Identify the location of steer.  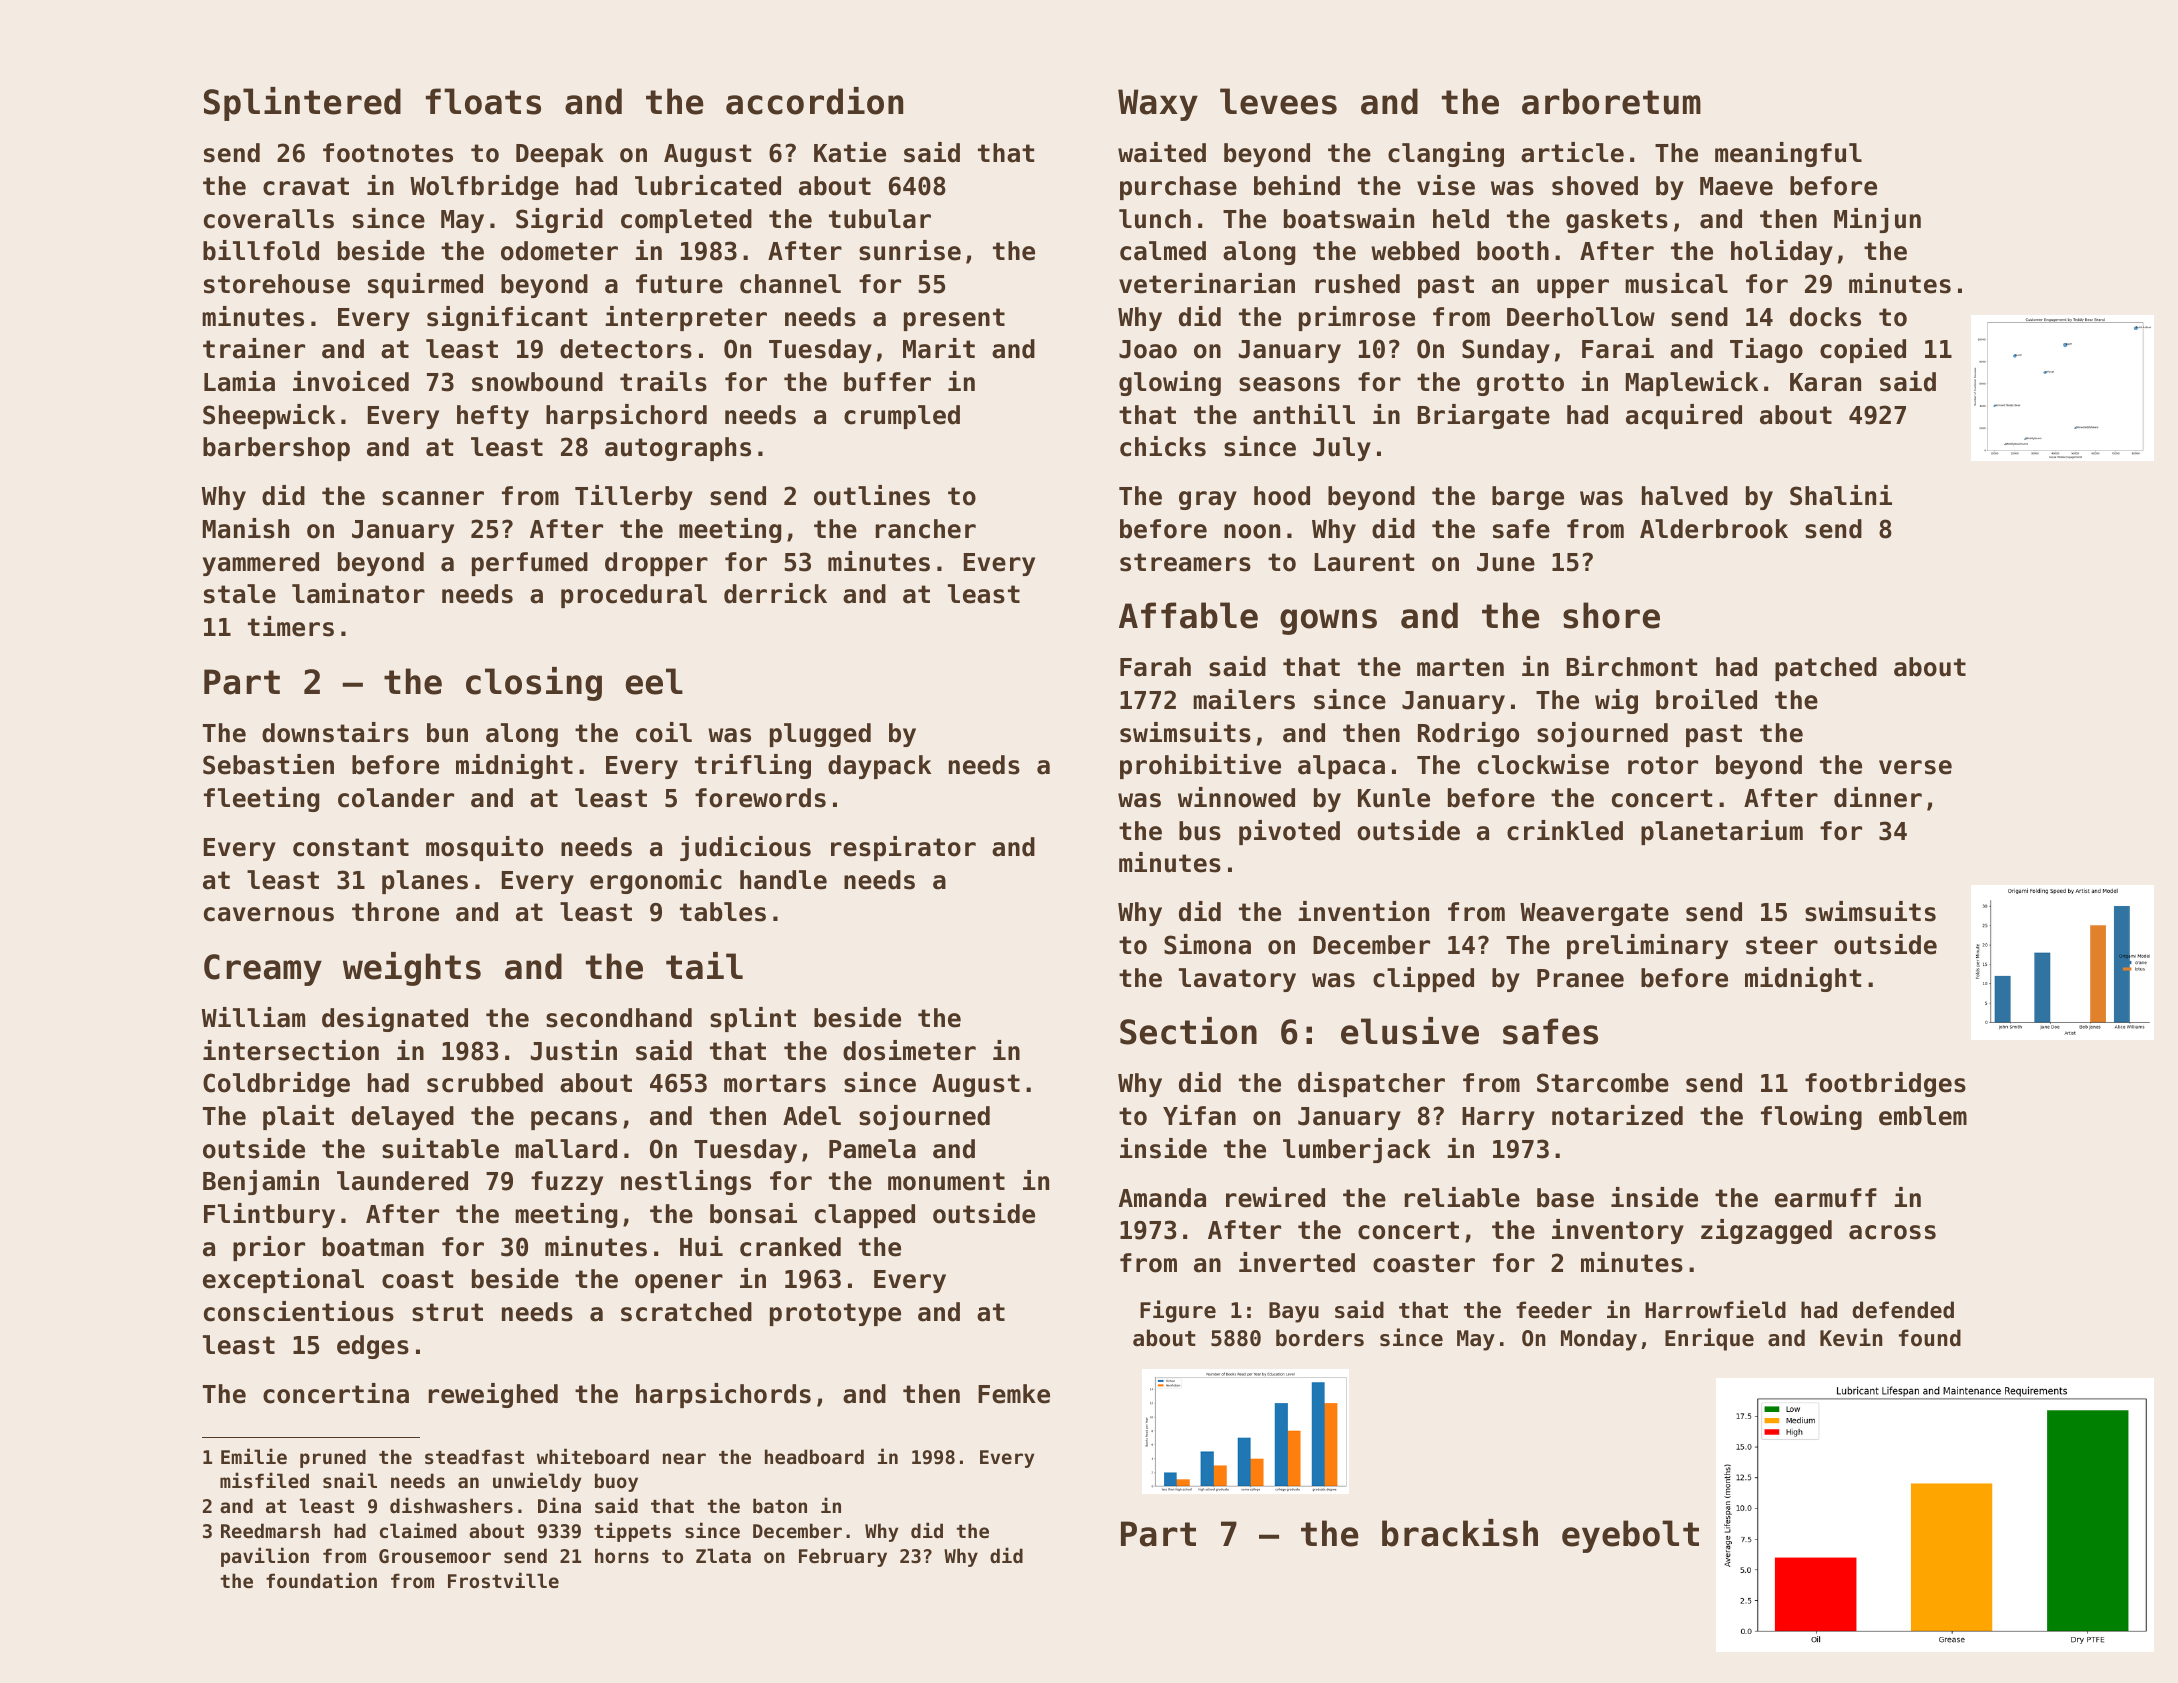
(1782, 945).
